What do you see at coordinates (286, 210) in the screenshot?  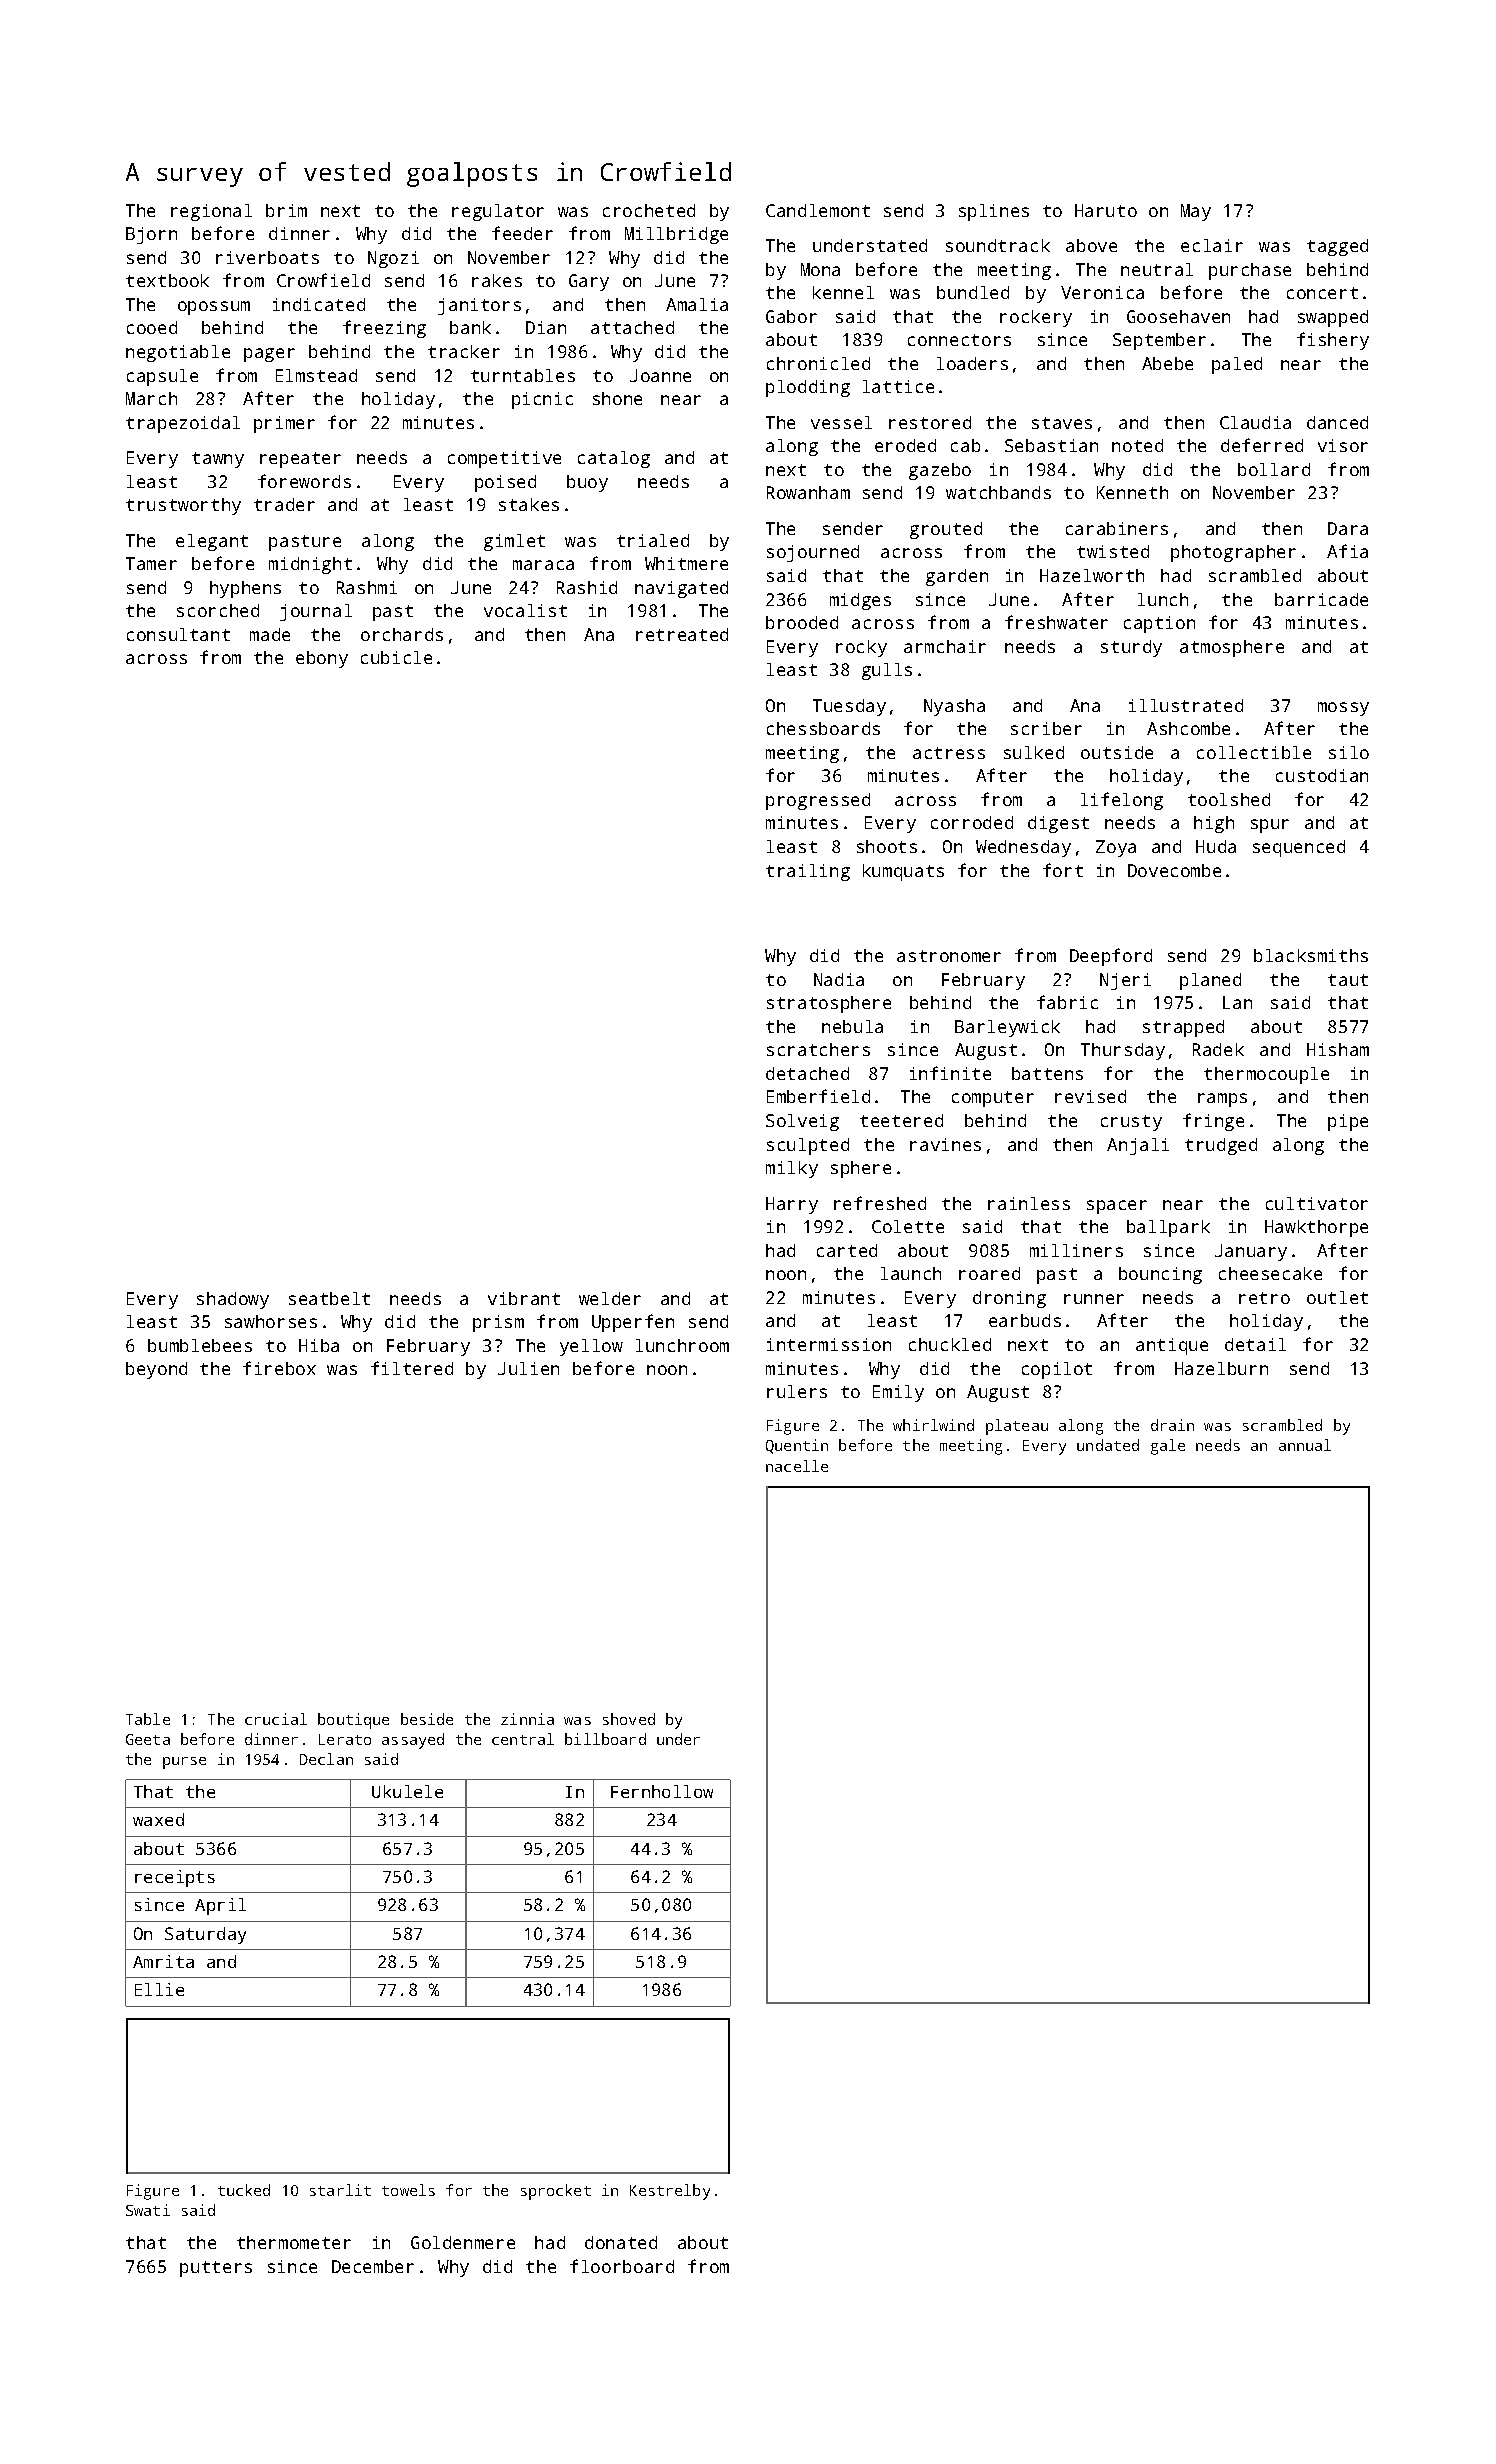 I see `brim` at bounding box center [286, 210].
